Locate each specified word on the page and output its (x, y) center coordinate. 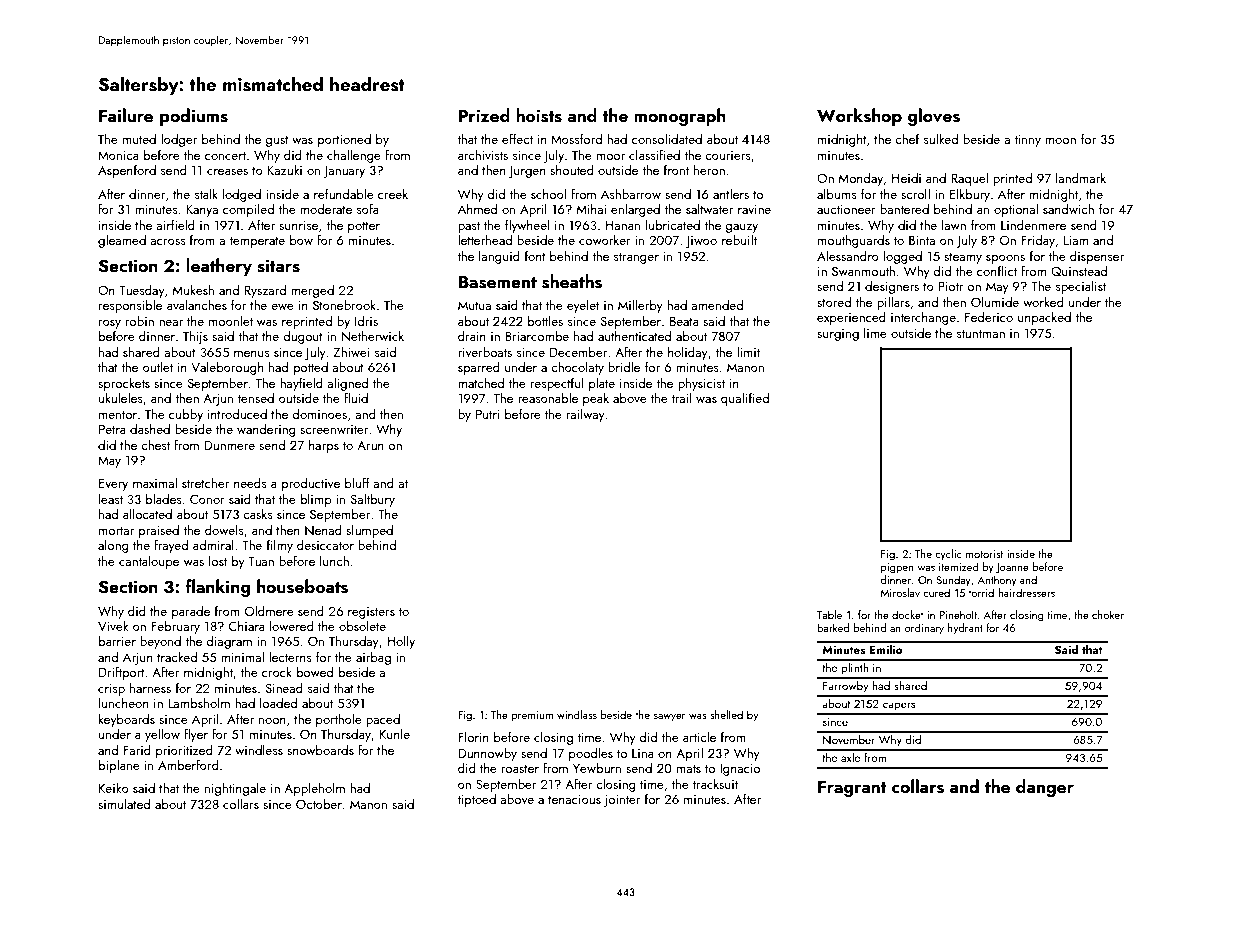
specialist (1081, 287)
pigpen (897, 568)
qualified (745, 399)
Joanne (1012, 568)
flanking (217, 588)
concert (225, 156)
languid (499, 257)
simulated (124, 803)
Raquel (969, 179)
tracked (177, 656)
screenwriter (334, 429)
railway (585, 415)
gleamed (122, 241)
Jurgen (527, 172)
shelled (726, 714)
